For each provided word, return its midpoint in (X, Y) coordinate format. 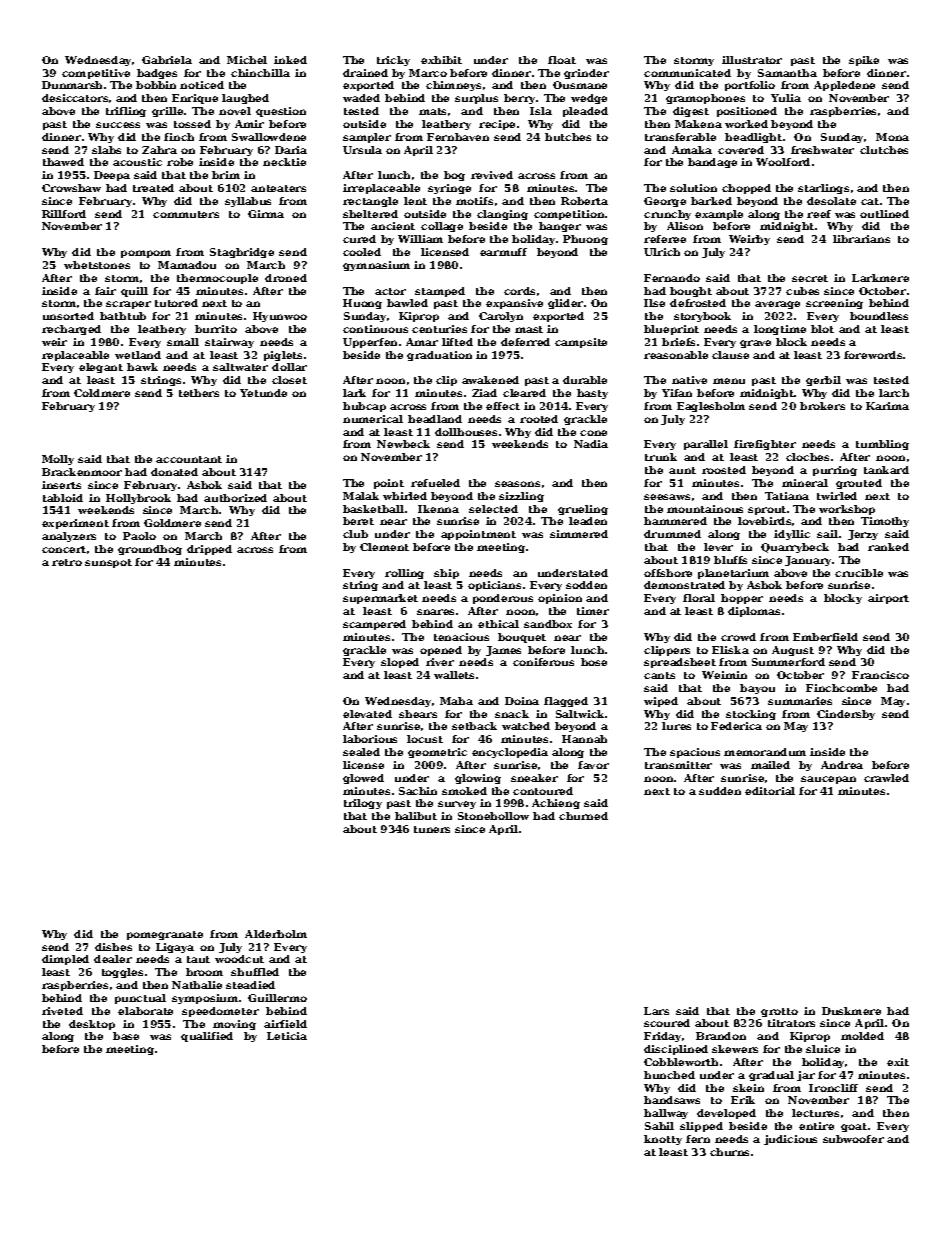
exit (898, 1062)
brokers (822, 406)
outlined (884, 214)
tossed (192, 124)
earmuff (503, 252)
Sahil (659, 1126)
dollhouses (466, 432)
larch (894, 393)
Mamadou (187, 265)
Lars (656, 1011)
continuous (375, 329)
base (126, 1036)
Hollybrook (138, 499)
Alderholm (276, 934)
